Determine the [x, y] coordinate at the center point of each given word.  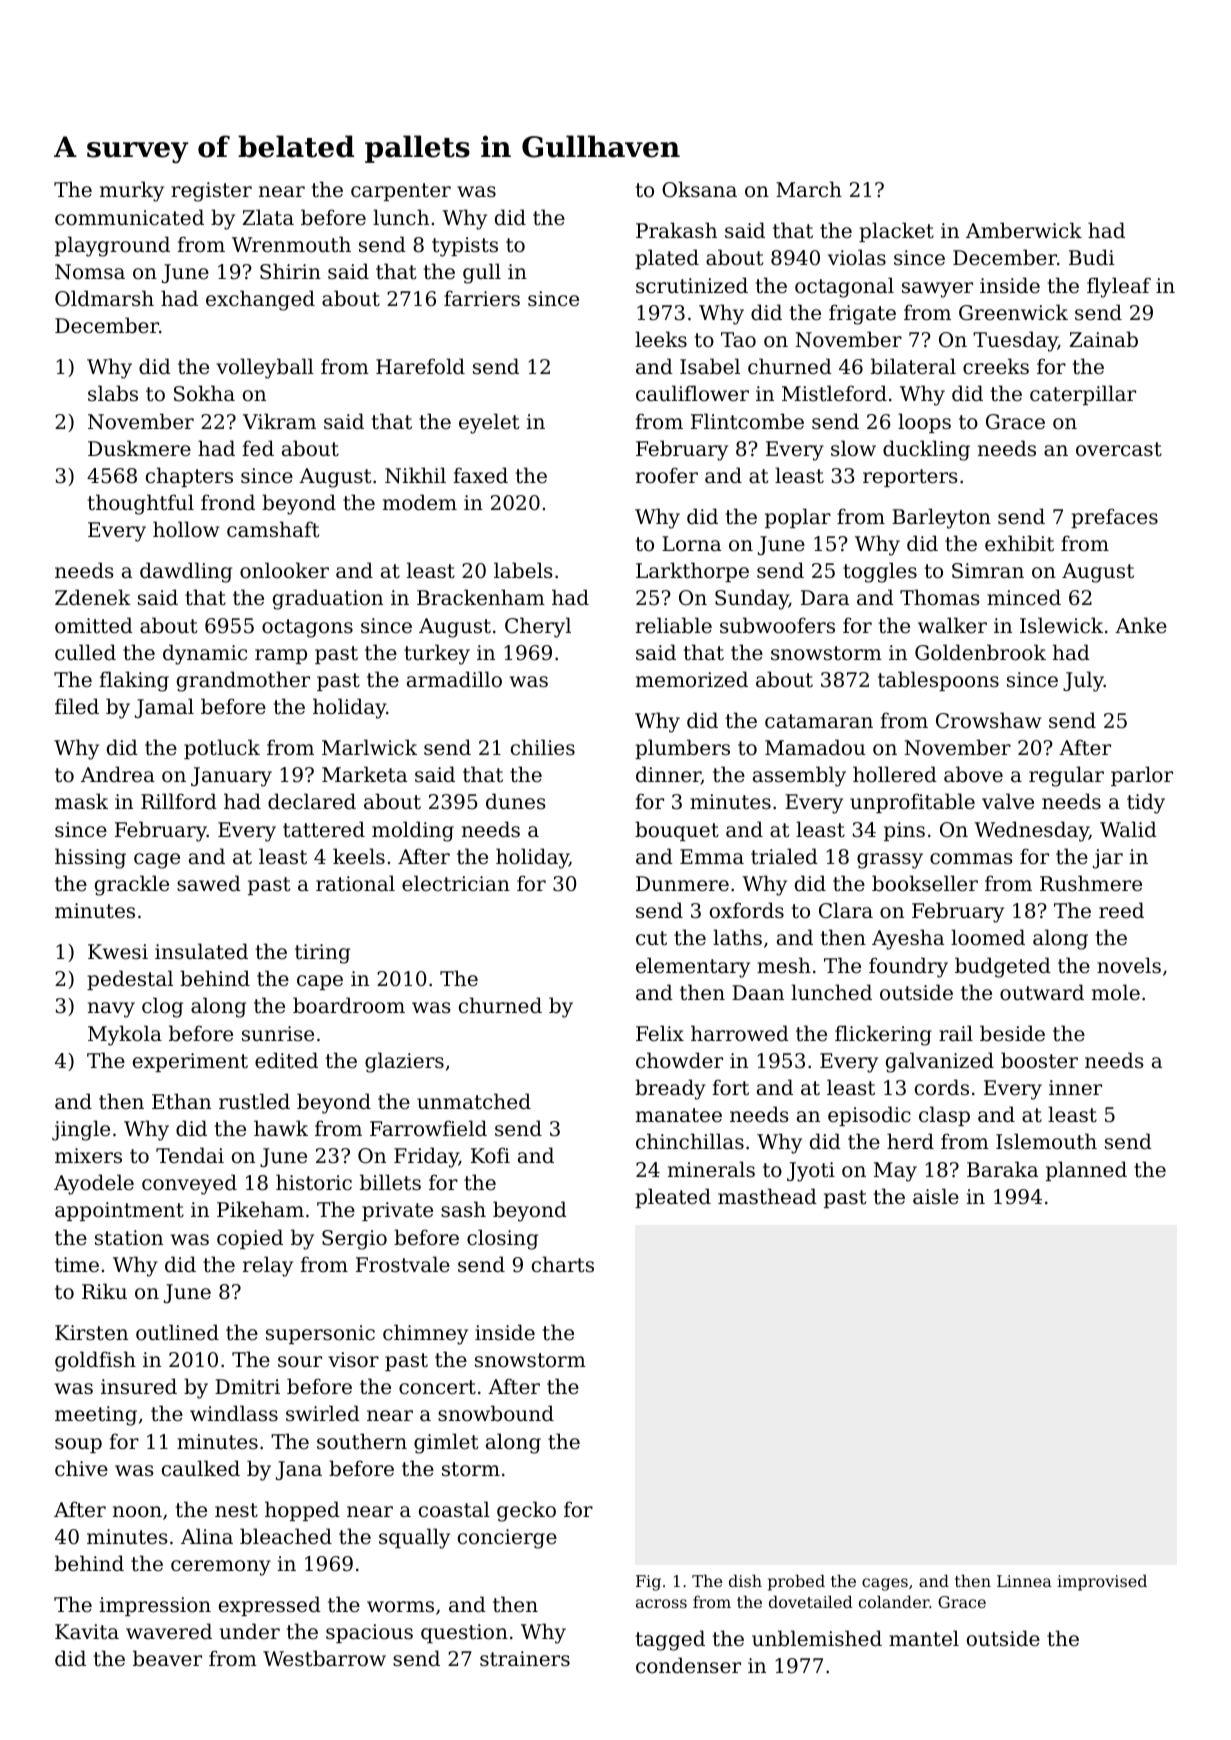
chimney [425, 1334]
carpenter [401, 192]
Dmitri [247, 1386]
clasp [944, 1116]
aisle [936, 1196]
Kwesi [118, 952]
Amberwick [1024, 230]
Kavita [87, 1632]
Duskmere [139, 448]
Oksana [699, 189]
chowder [679, 1060]
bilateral [913, 366]
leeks [661, 339]
